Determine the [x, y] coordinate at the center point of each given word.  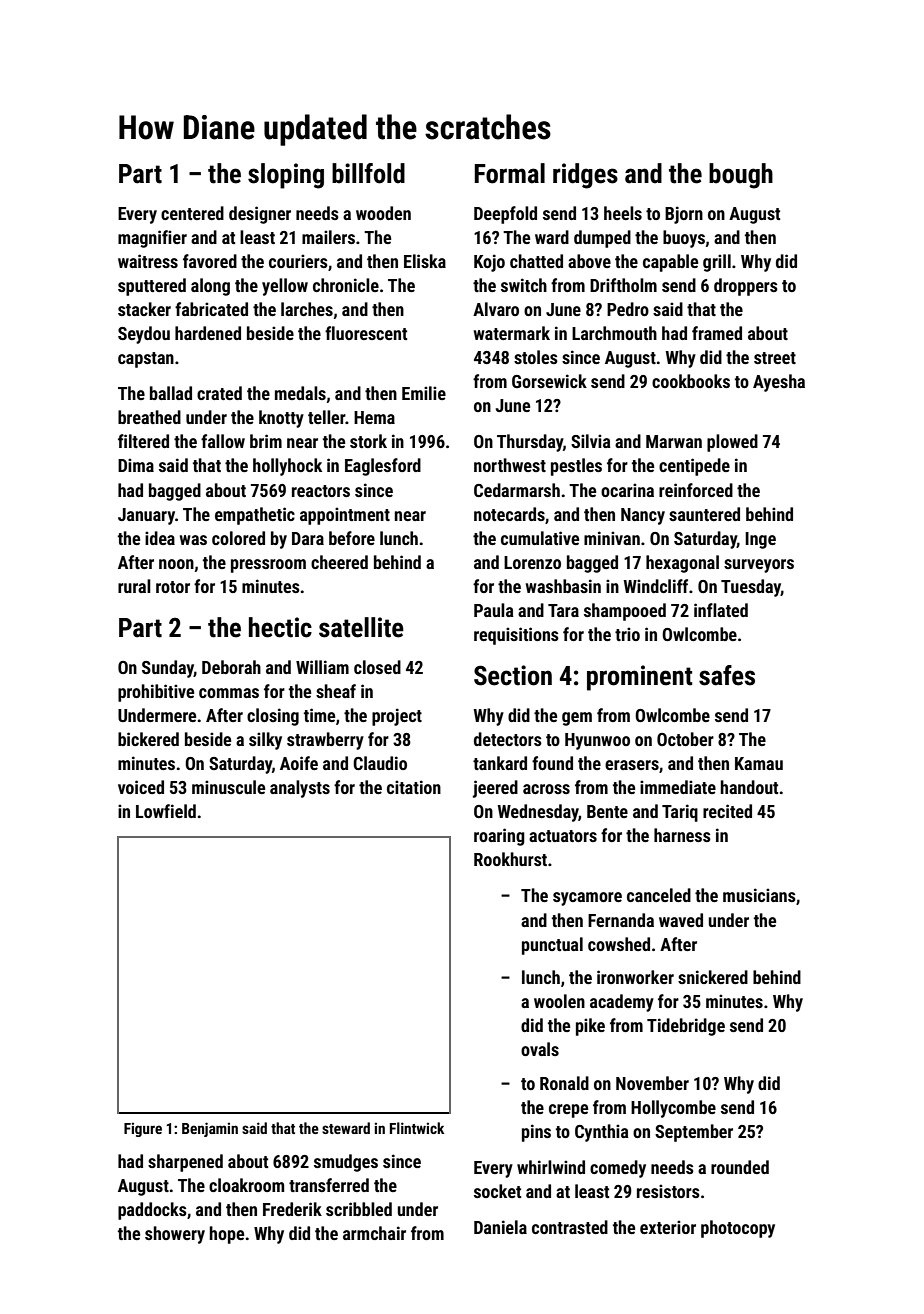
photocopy [738, 1229]
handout [749, 787]
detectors [508, 739]
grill [717, 263]
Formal [509, 173]
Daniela [500, 1227]
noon [176, 564]
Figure [143, 1129]
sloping [286, 176]
